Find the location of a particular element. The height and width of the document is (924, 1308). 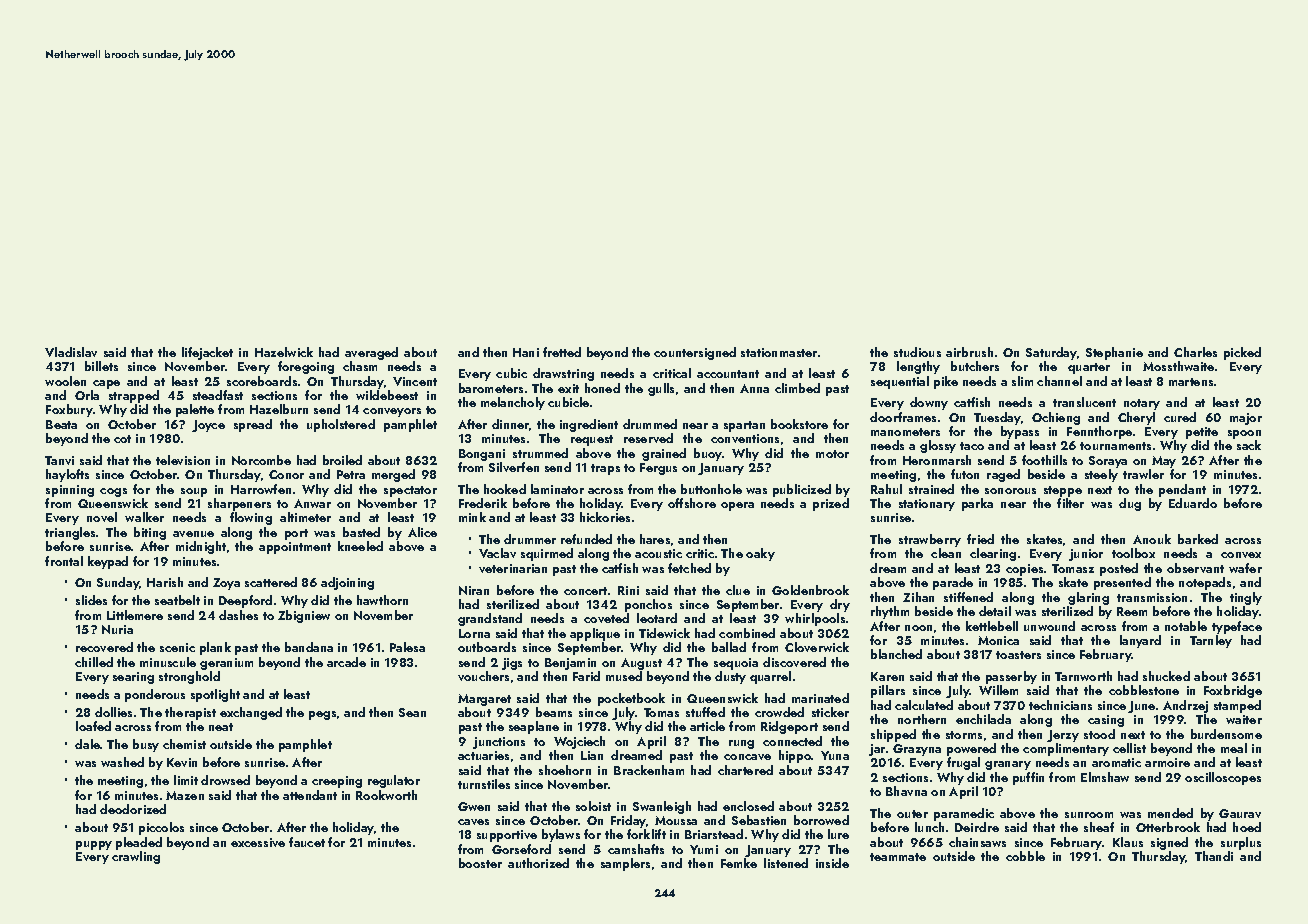

meal is located at coordinates (1234, 748).
